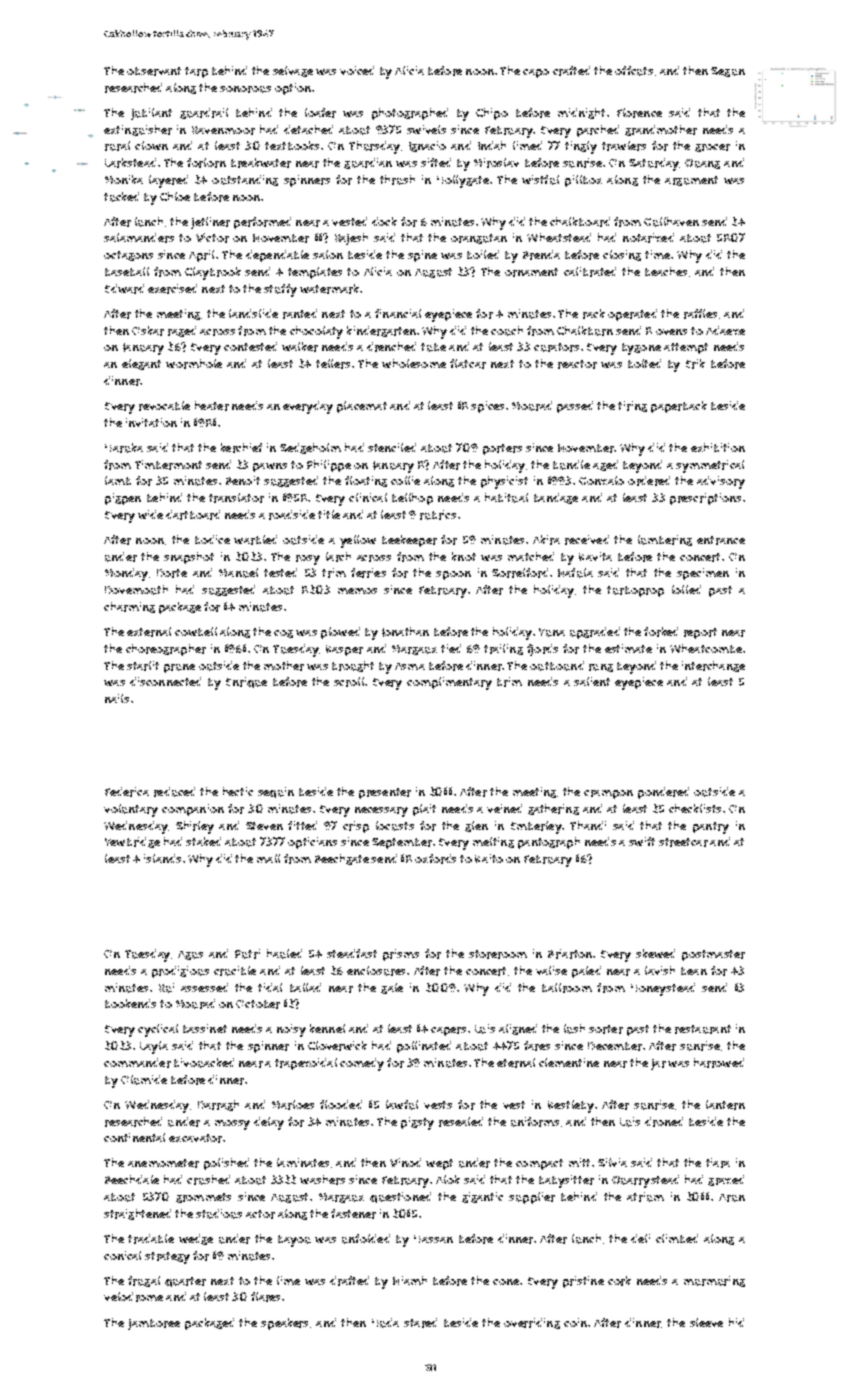  What do you see at coordinates (410, 666) in the screenshot?
I see `Asma` at bounding box center [410, 666].
